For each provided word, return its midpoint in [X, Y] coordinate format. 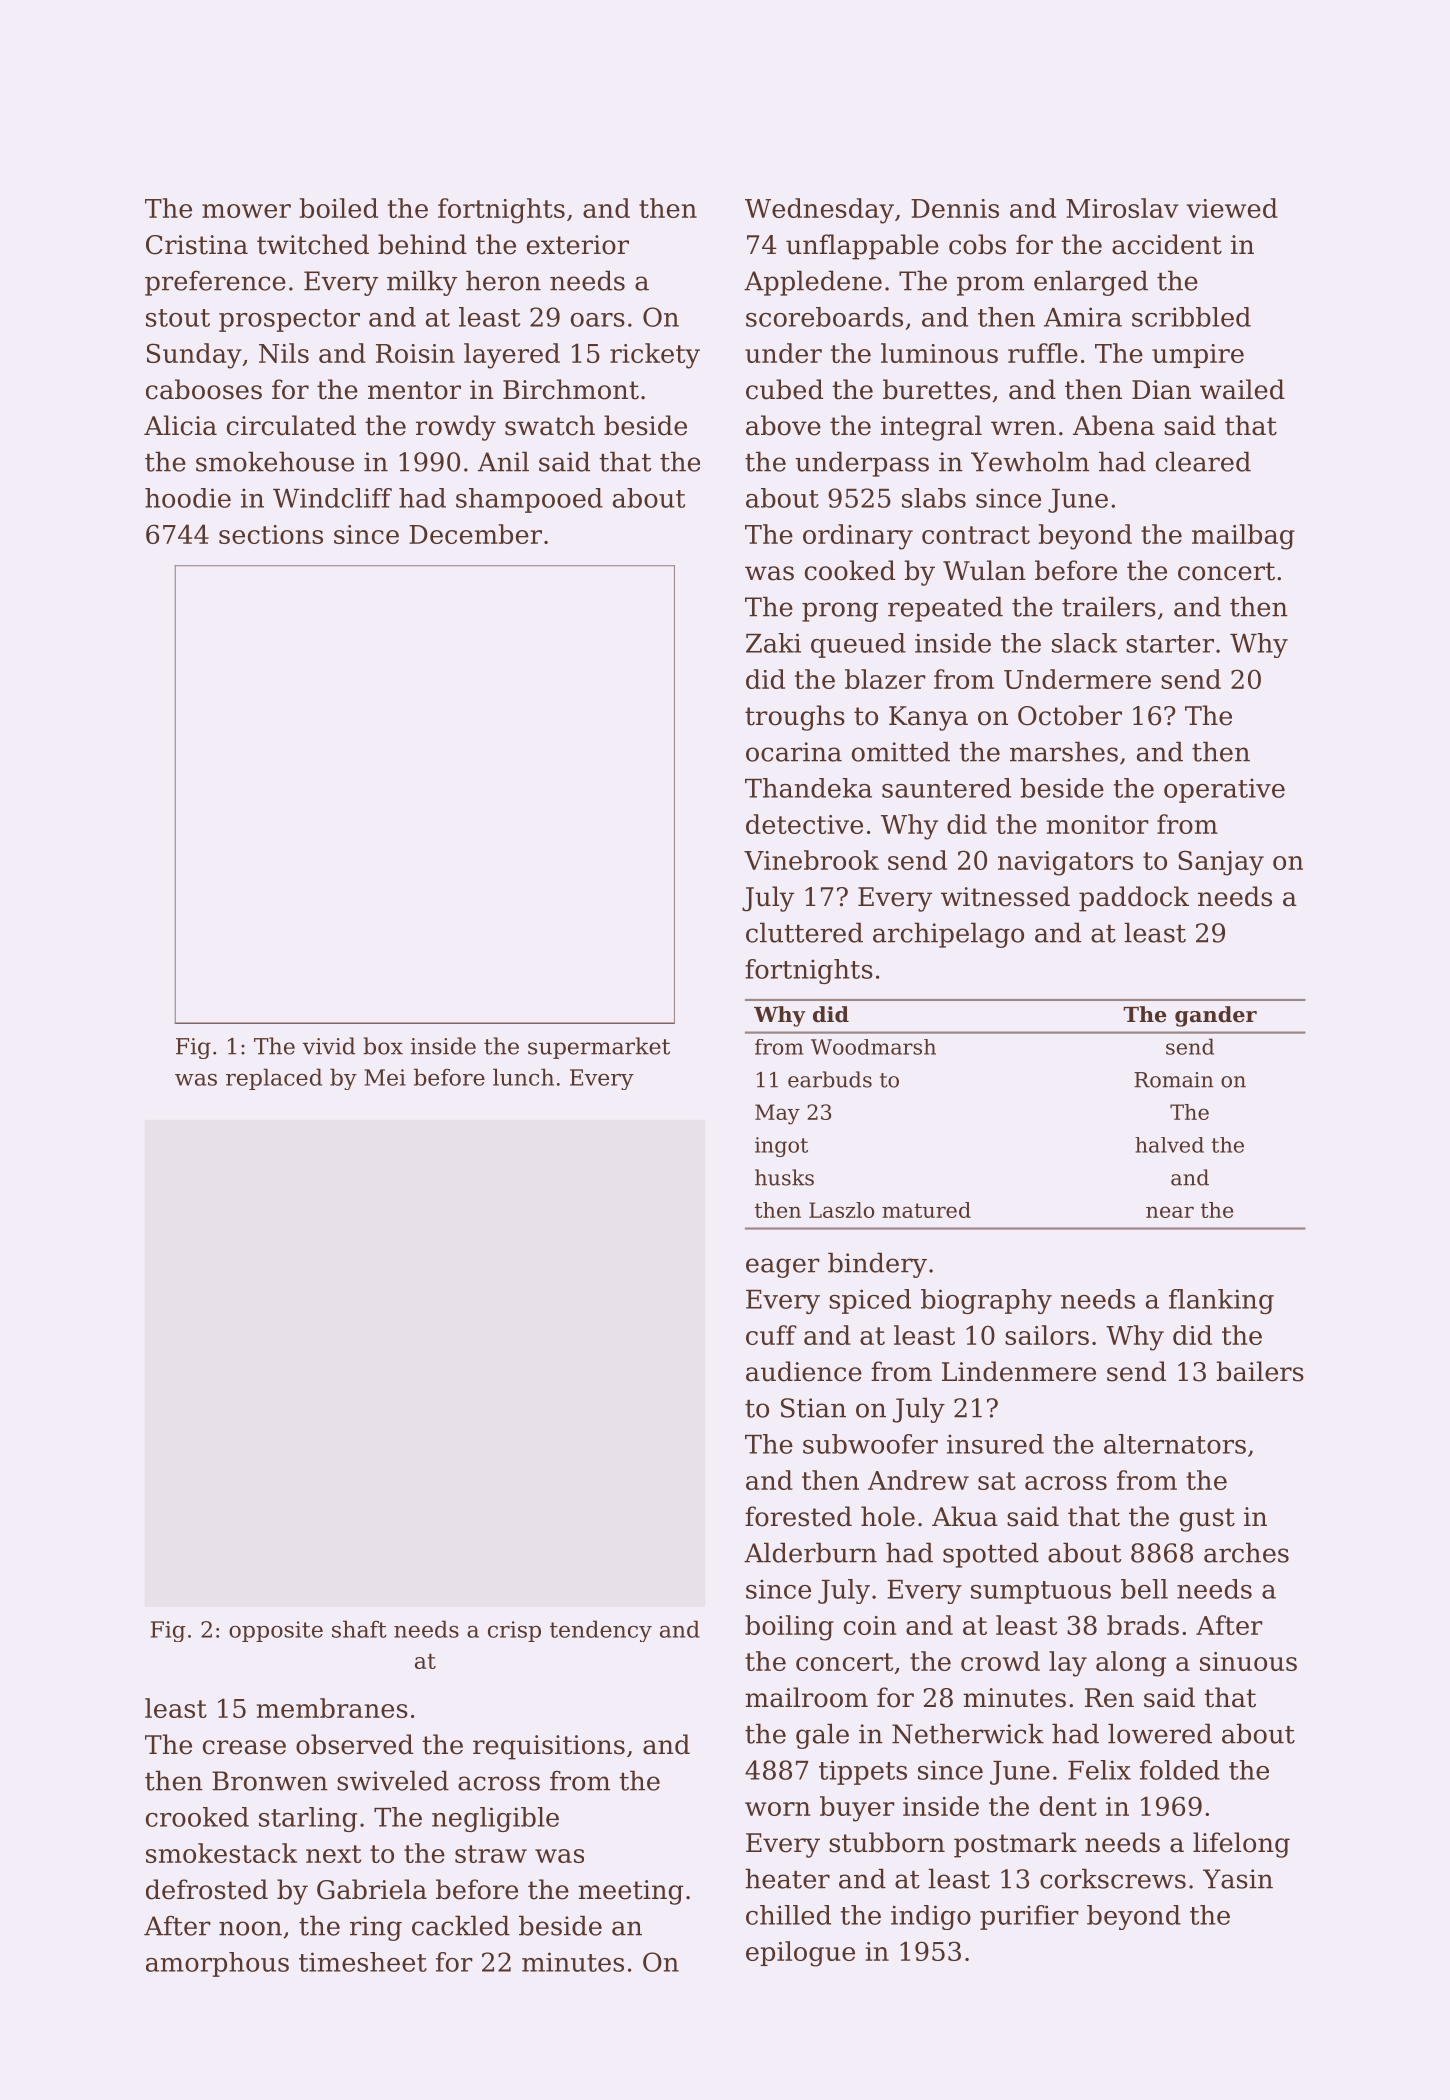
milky [422, 283]
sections [271, 534]
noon [250, 1928]
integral [931, 428]
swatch [550, 425]
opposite [276, 1631]
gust [1207, 1520]
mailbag [1243, 537]
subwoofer [870, 1444]
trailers [1109, 606]
